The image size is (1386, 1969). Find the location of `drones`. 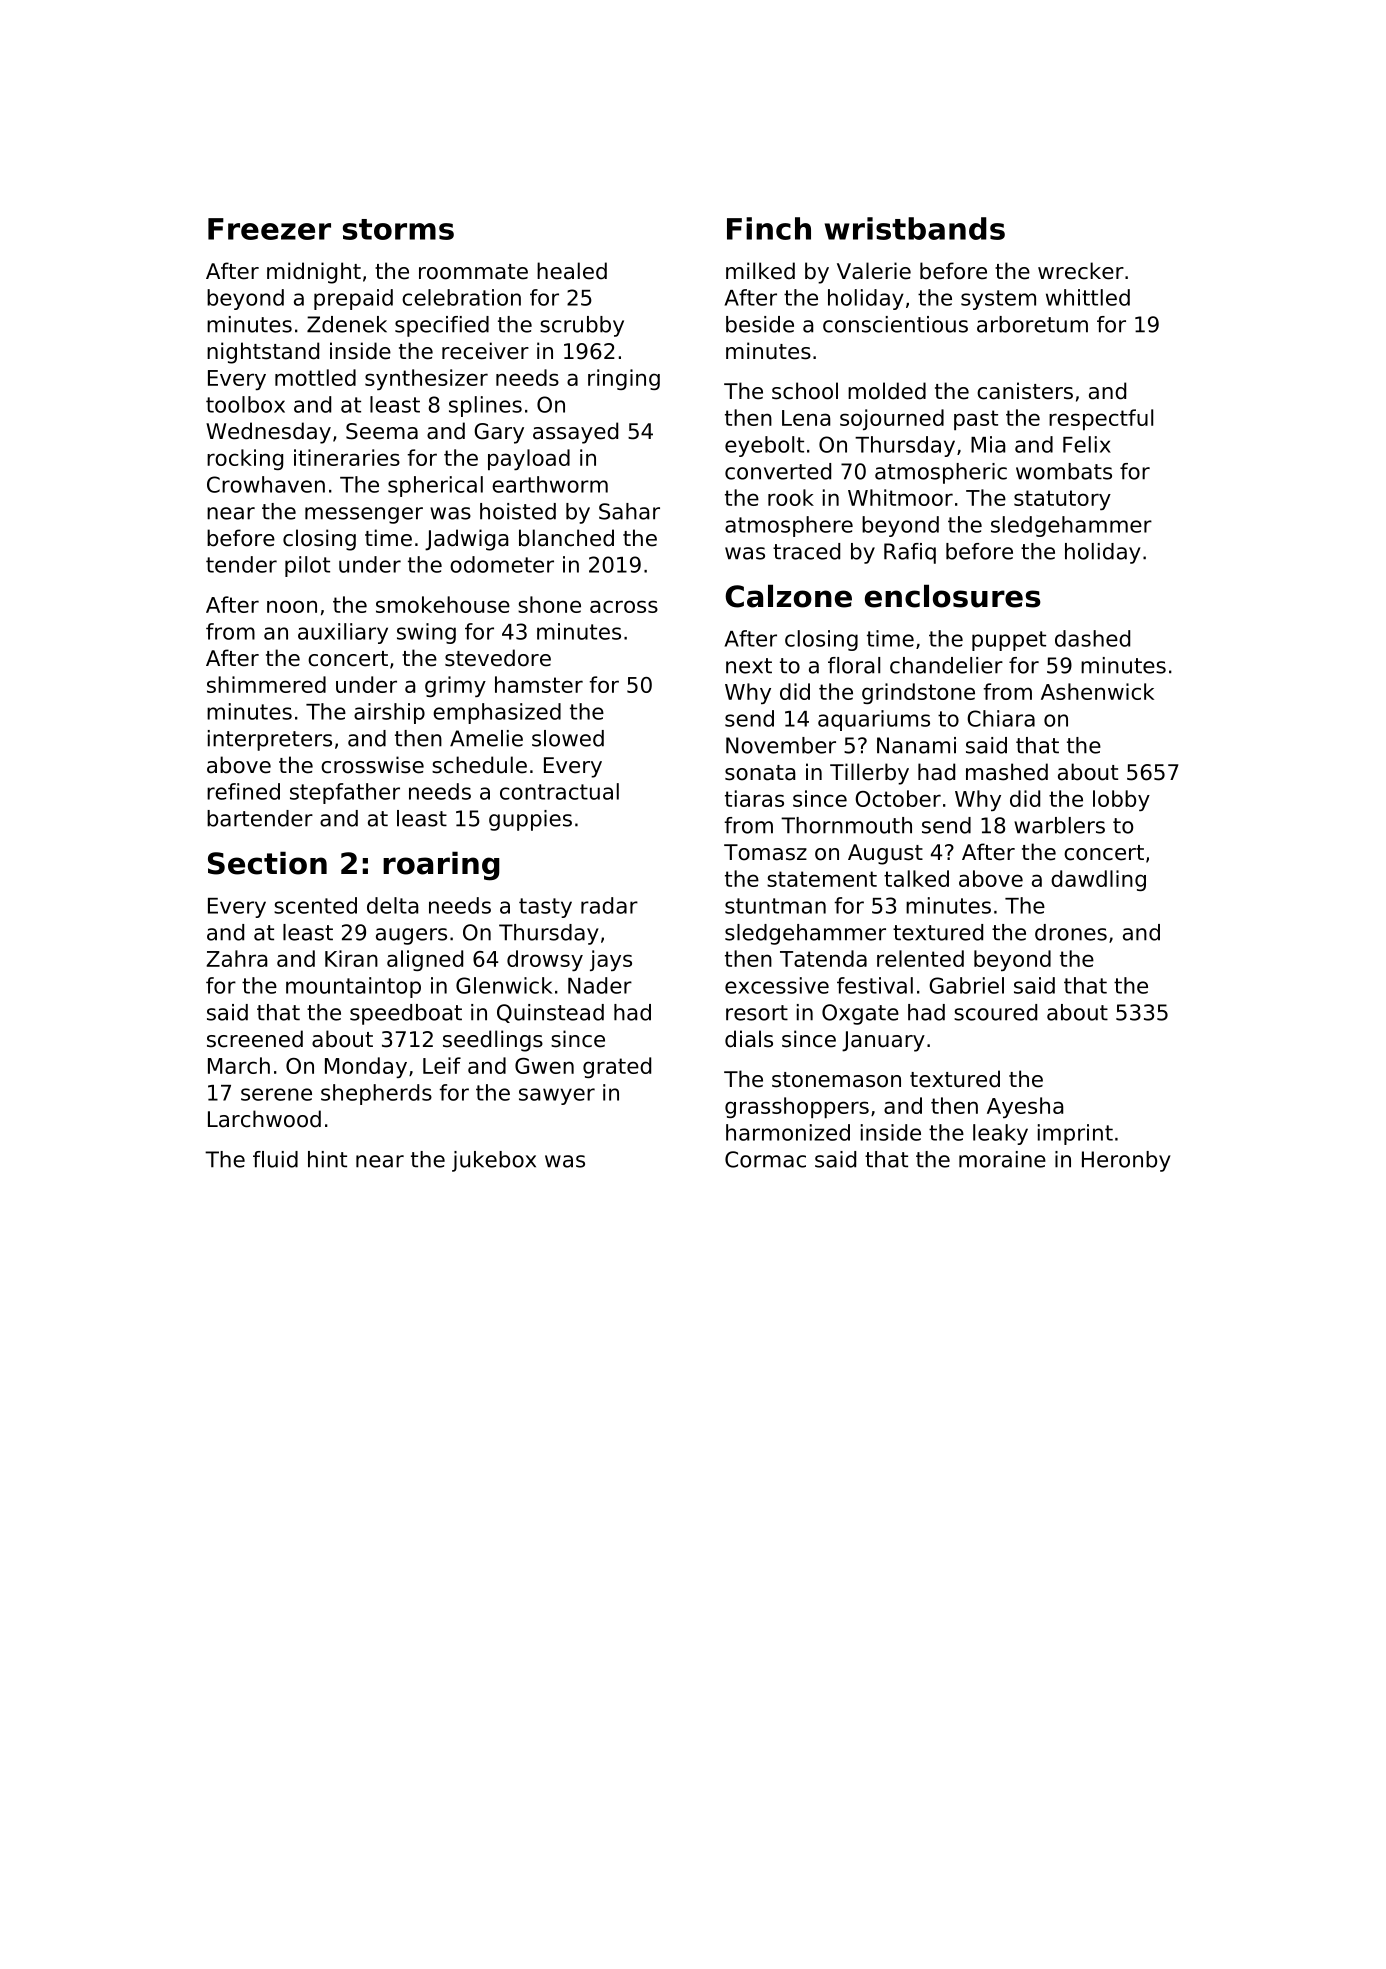

drones is located at coordinates (1071, 932).
